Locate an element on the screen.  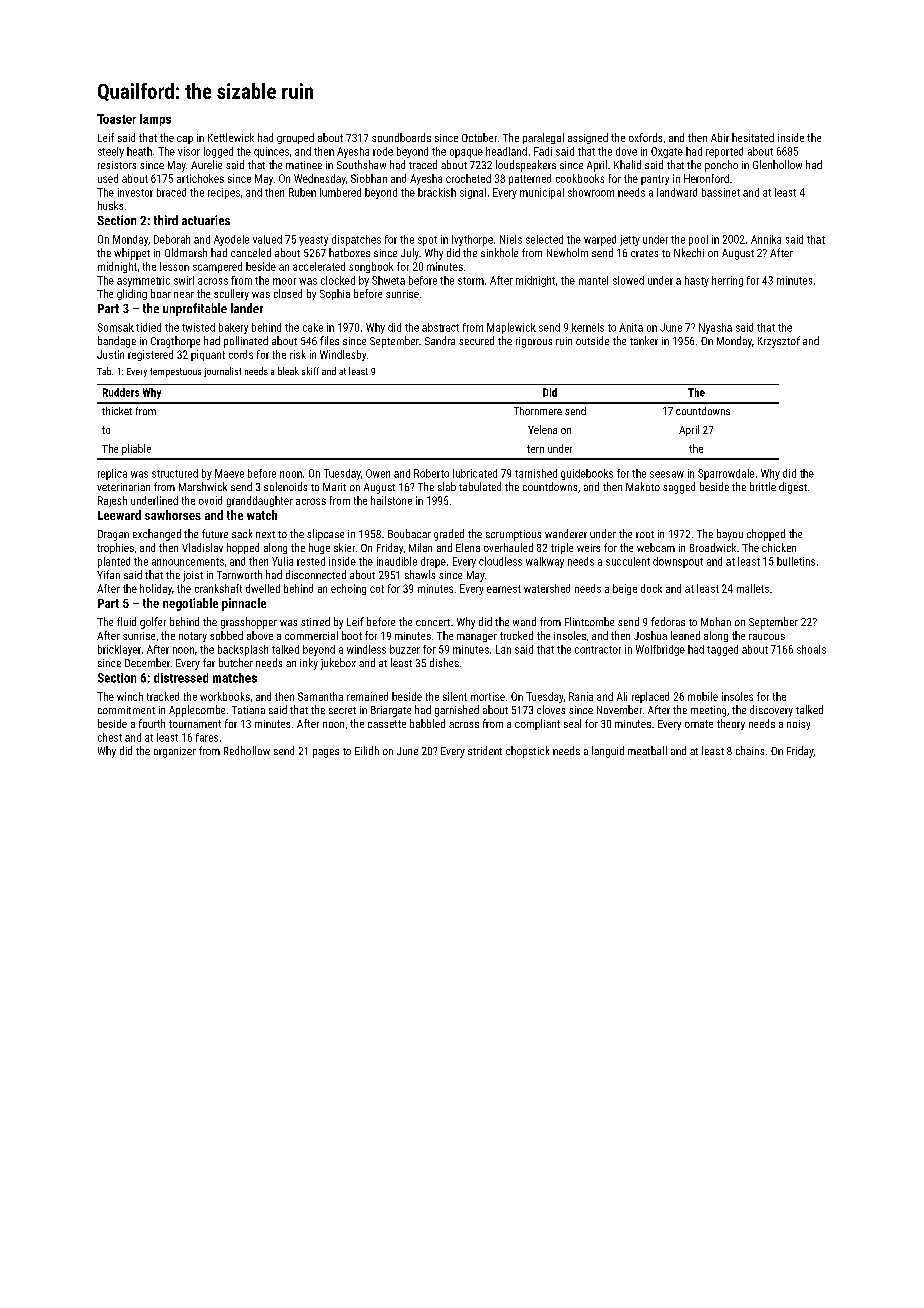
October is located at coordinates (479, 137).
